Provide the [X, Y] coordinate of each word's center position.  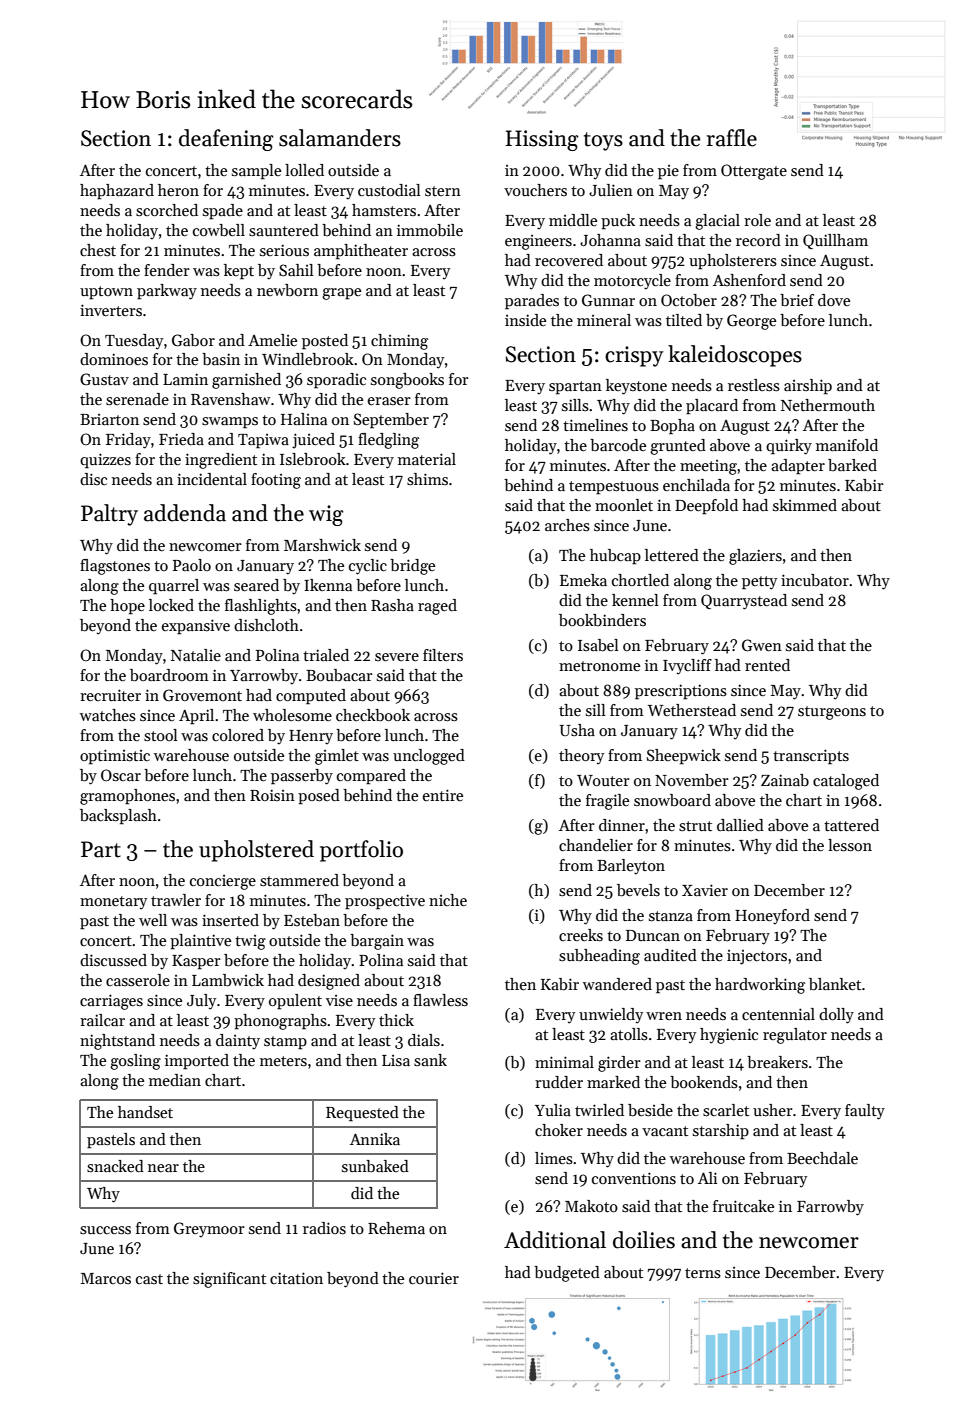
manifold [847, 445]
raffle [732, 138]
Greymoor [209, 1230]
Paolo [192, 565]
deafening [226, 140]
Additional [555, 1240]
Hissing [542, 140]
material [427, 459]
